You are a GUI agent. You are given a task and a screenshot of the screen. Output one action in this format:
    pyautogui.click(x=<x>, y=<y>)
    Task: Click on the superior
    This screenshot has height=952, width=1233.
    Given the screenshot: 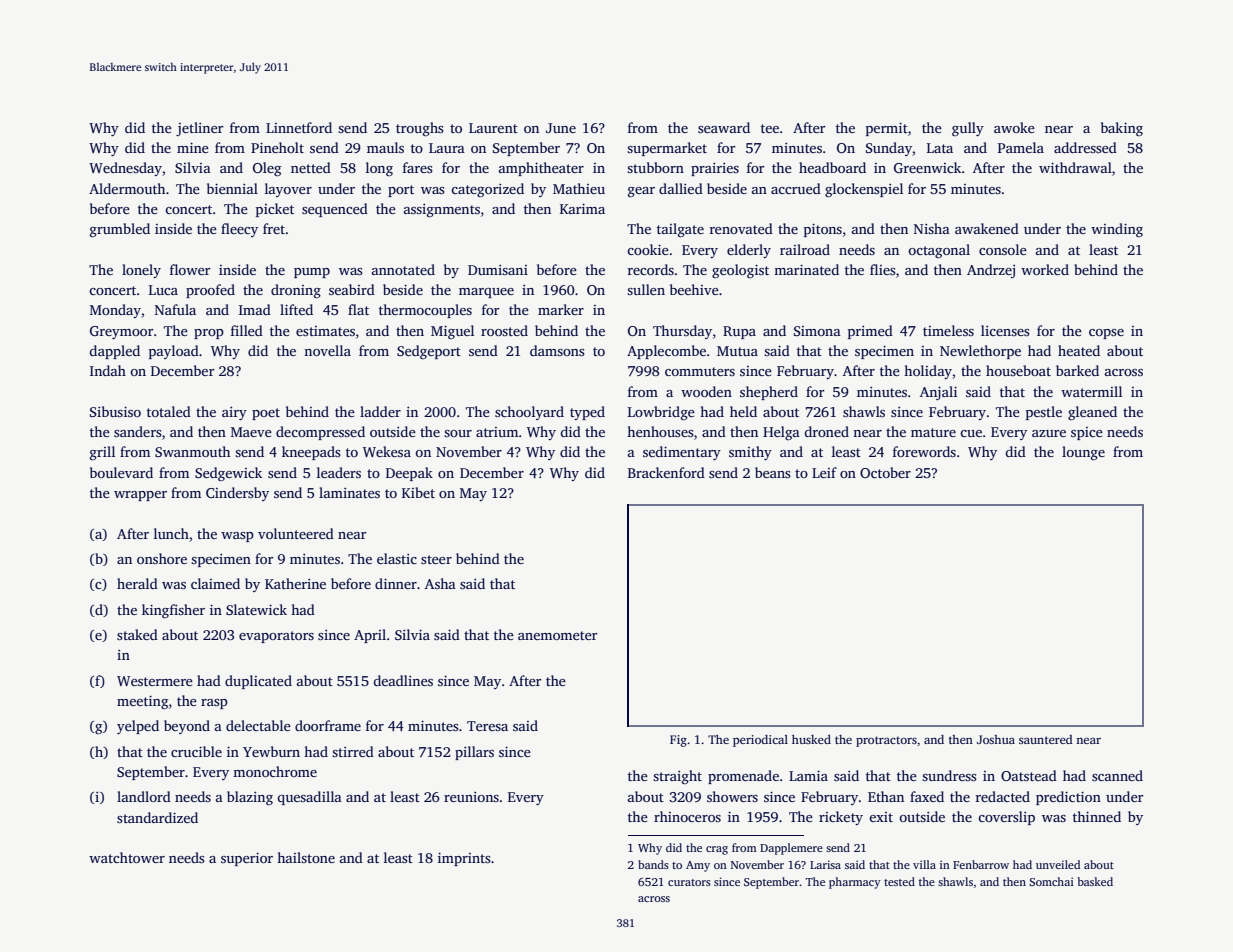 What is the action you would take?
    pyautogui.click(x=247, y=859)
